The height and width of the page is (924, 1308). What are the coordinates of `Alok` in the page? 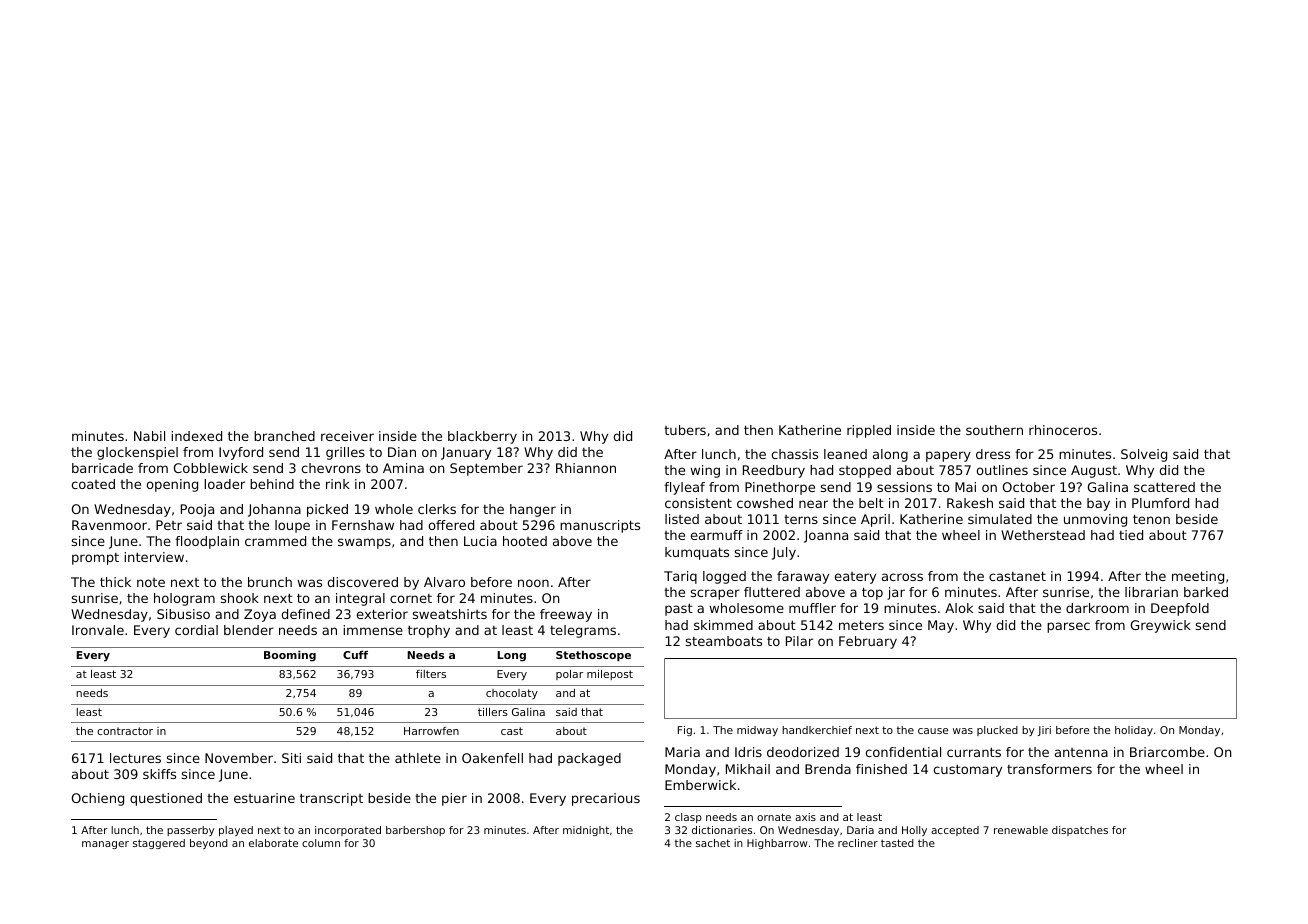 It's located at (959, 608).
